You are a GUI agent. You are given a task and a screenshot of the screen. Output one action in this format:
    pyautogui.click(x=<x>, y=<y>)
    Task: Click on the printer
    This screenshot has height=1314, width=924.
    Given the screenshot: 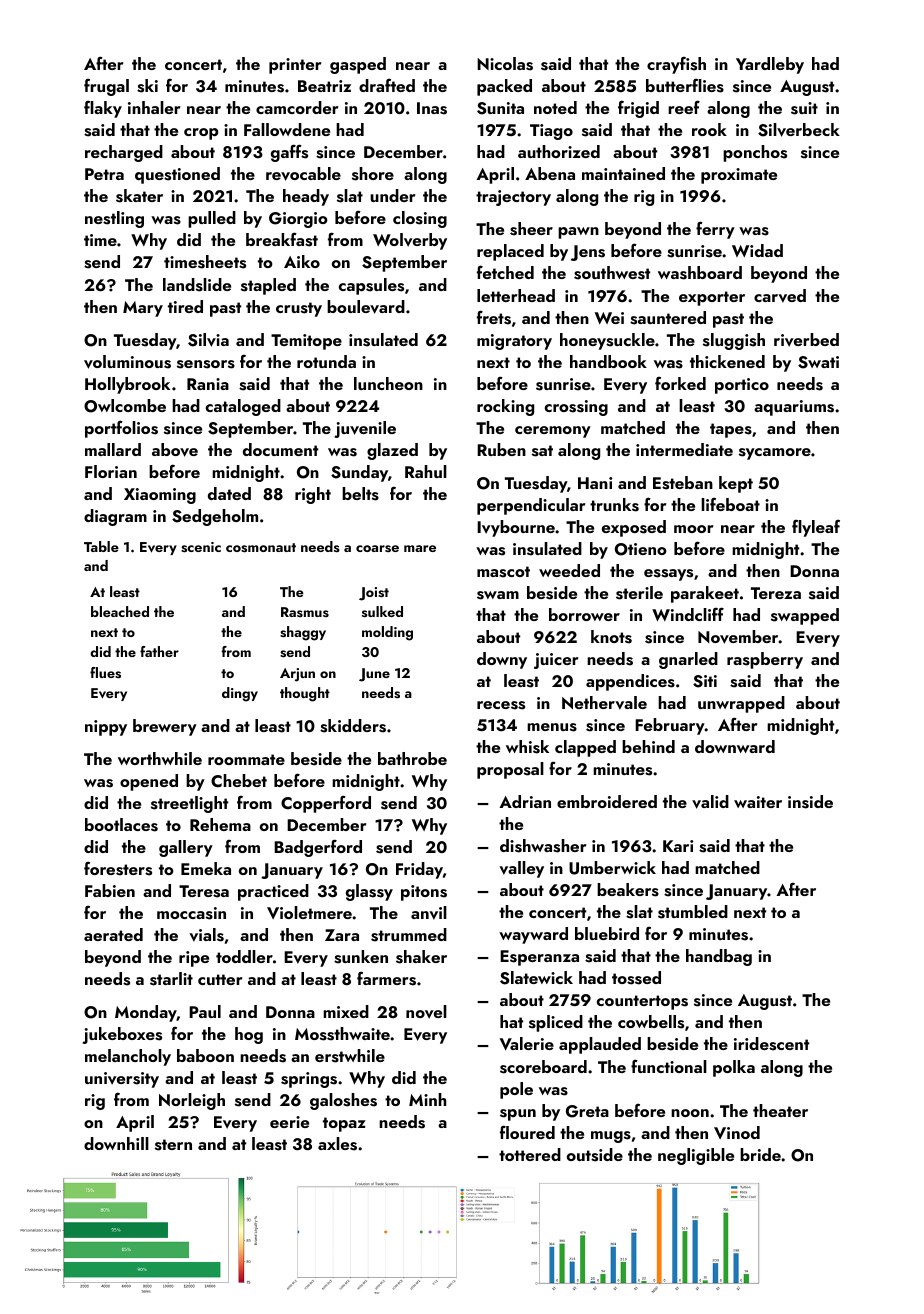 What is the action you would take?
    pyautogui.click(x=295, y=66)
